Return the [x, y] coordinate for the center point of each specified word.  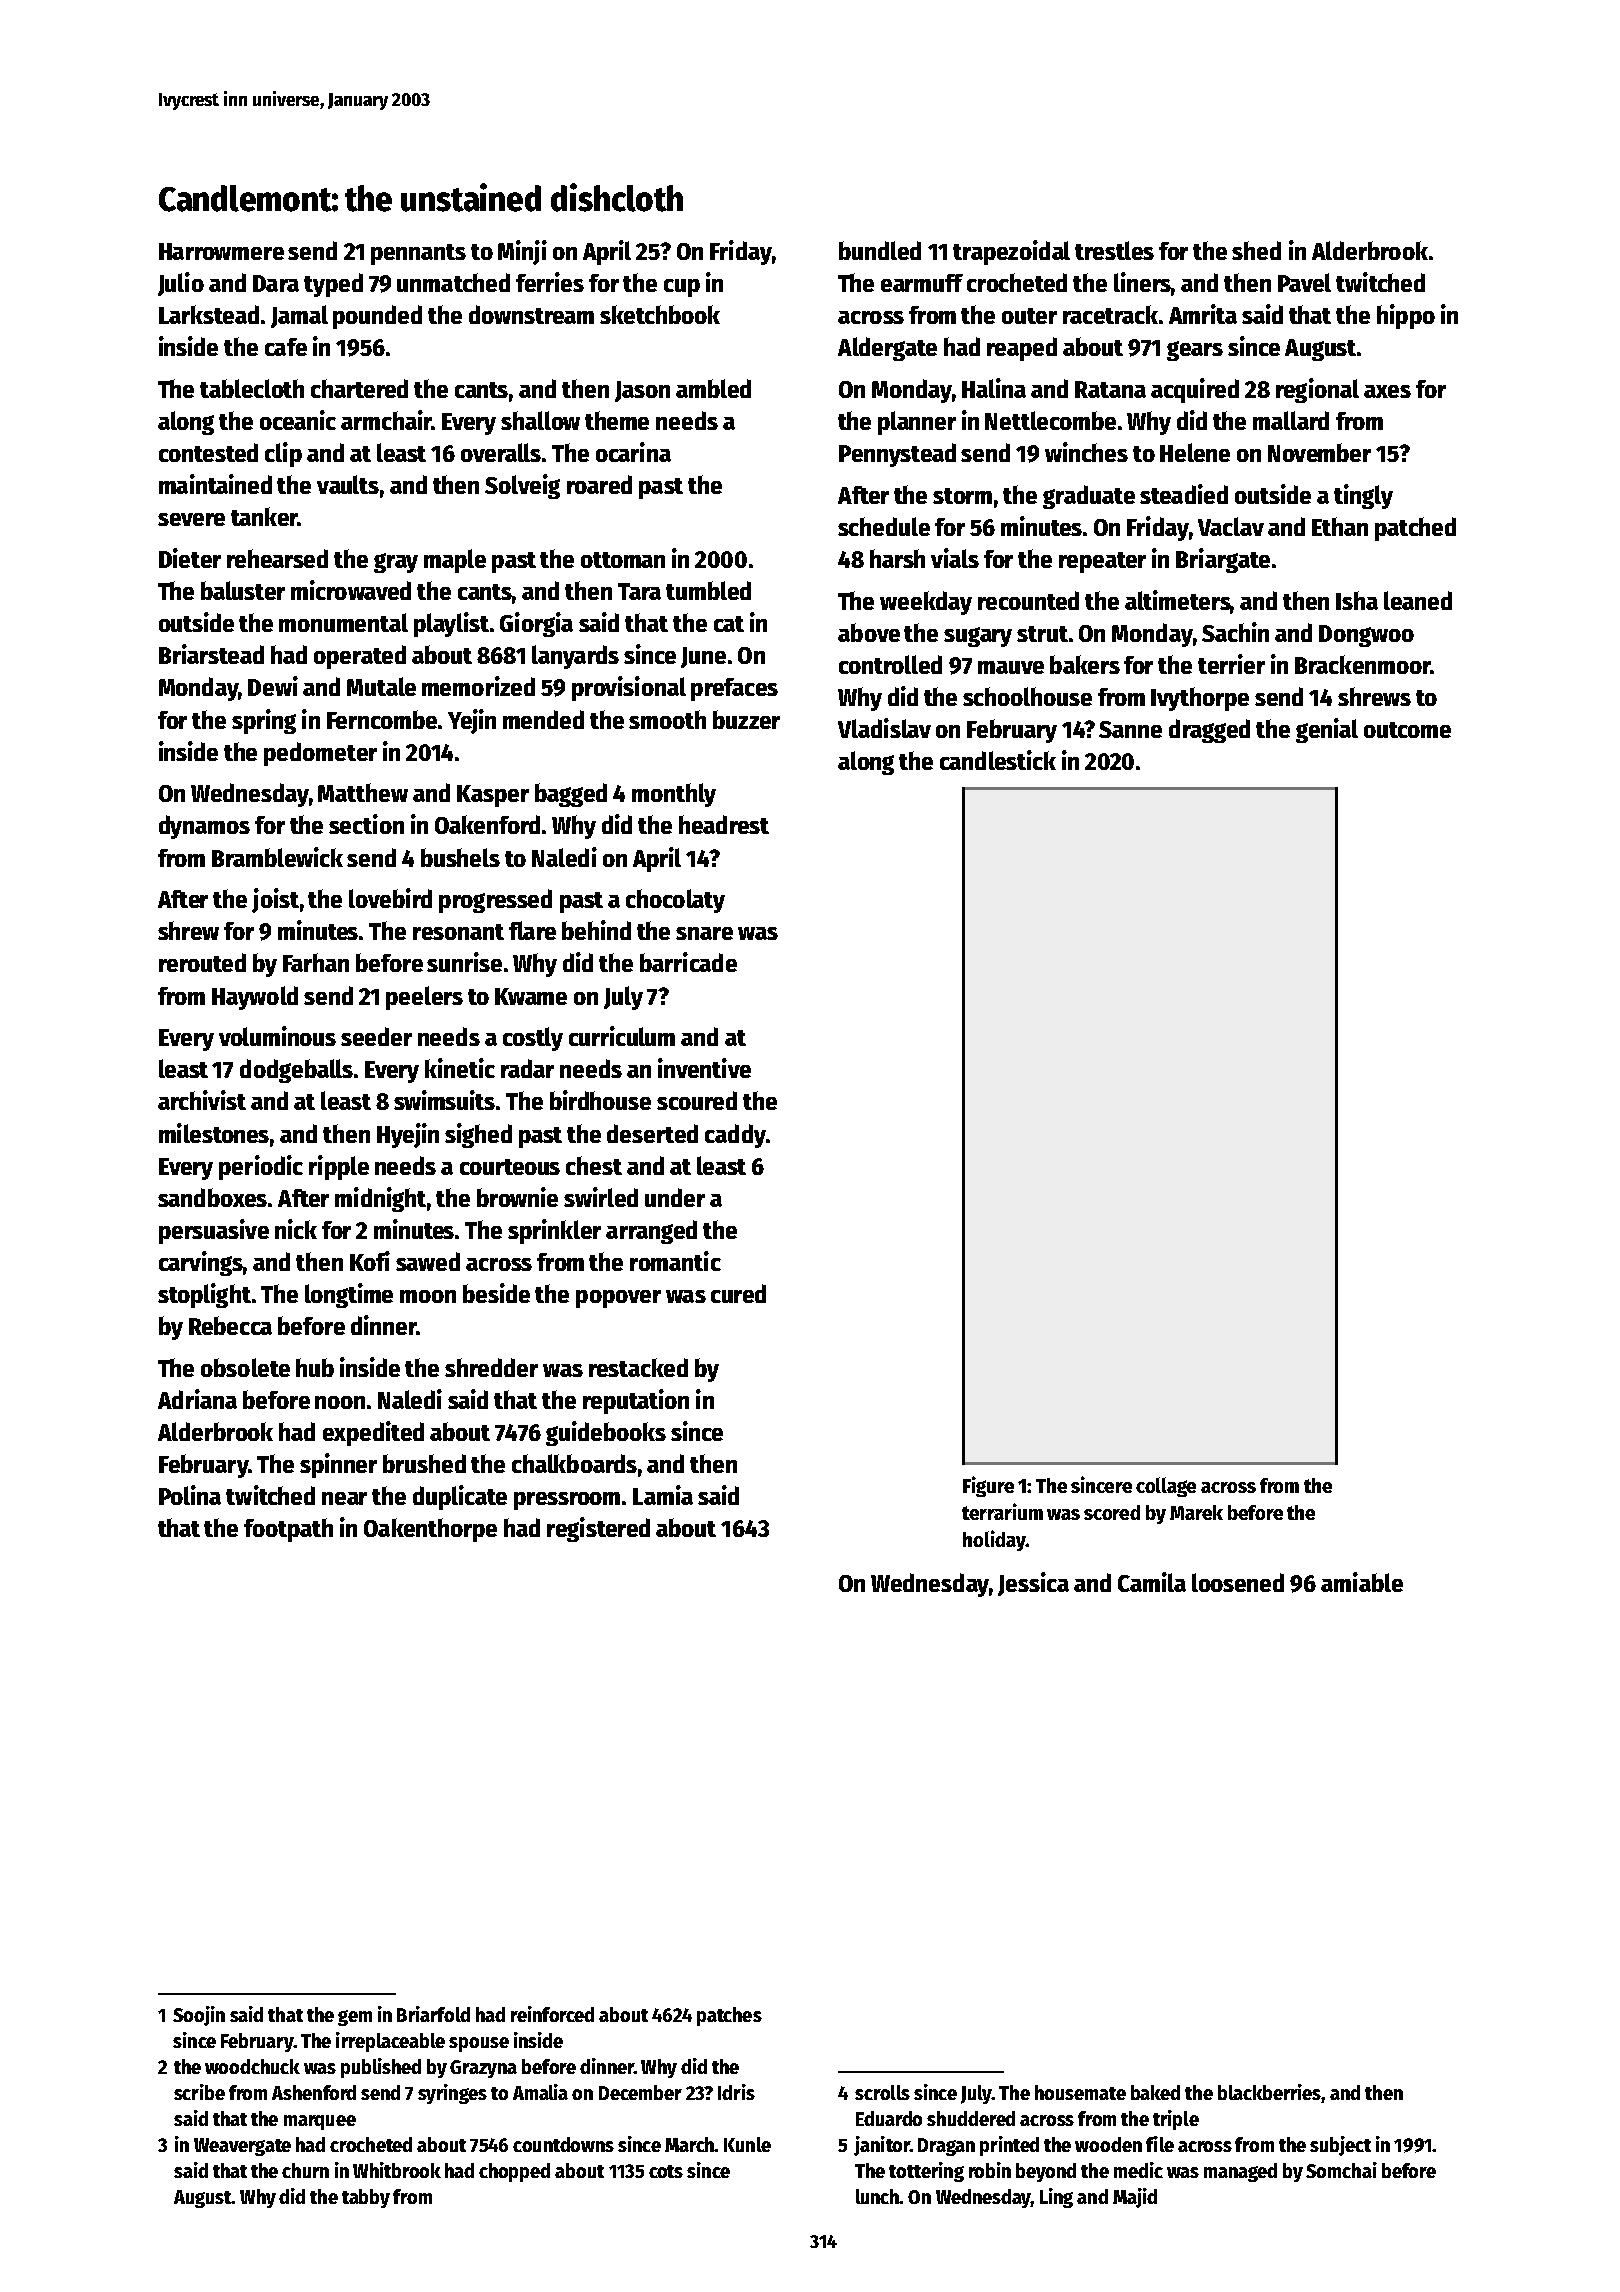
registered [598, 1529]
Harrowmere [221, 251]
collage [1166, 1487]
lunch [878, 2196]
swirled [601, 1197]
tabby [366, 2198]
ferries [550, 282]
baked [1155, 2092]
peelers [424, 998]
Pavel [1304, 282]
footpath [288, 1530]
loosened [1238, 1582]
